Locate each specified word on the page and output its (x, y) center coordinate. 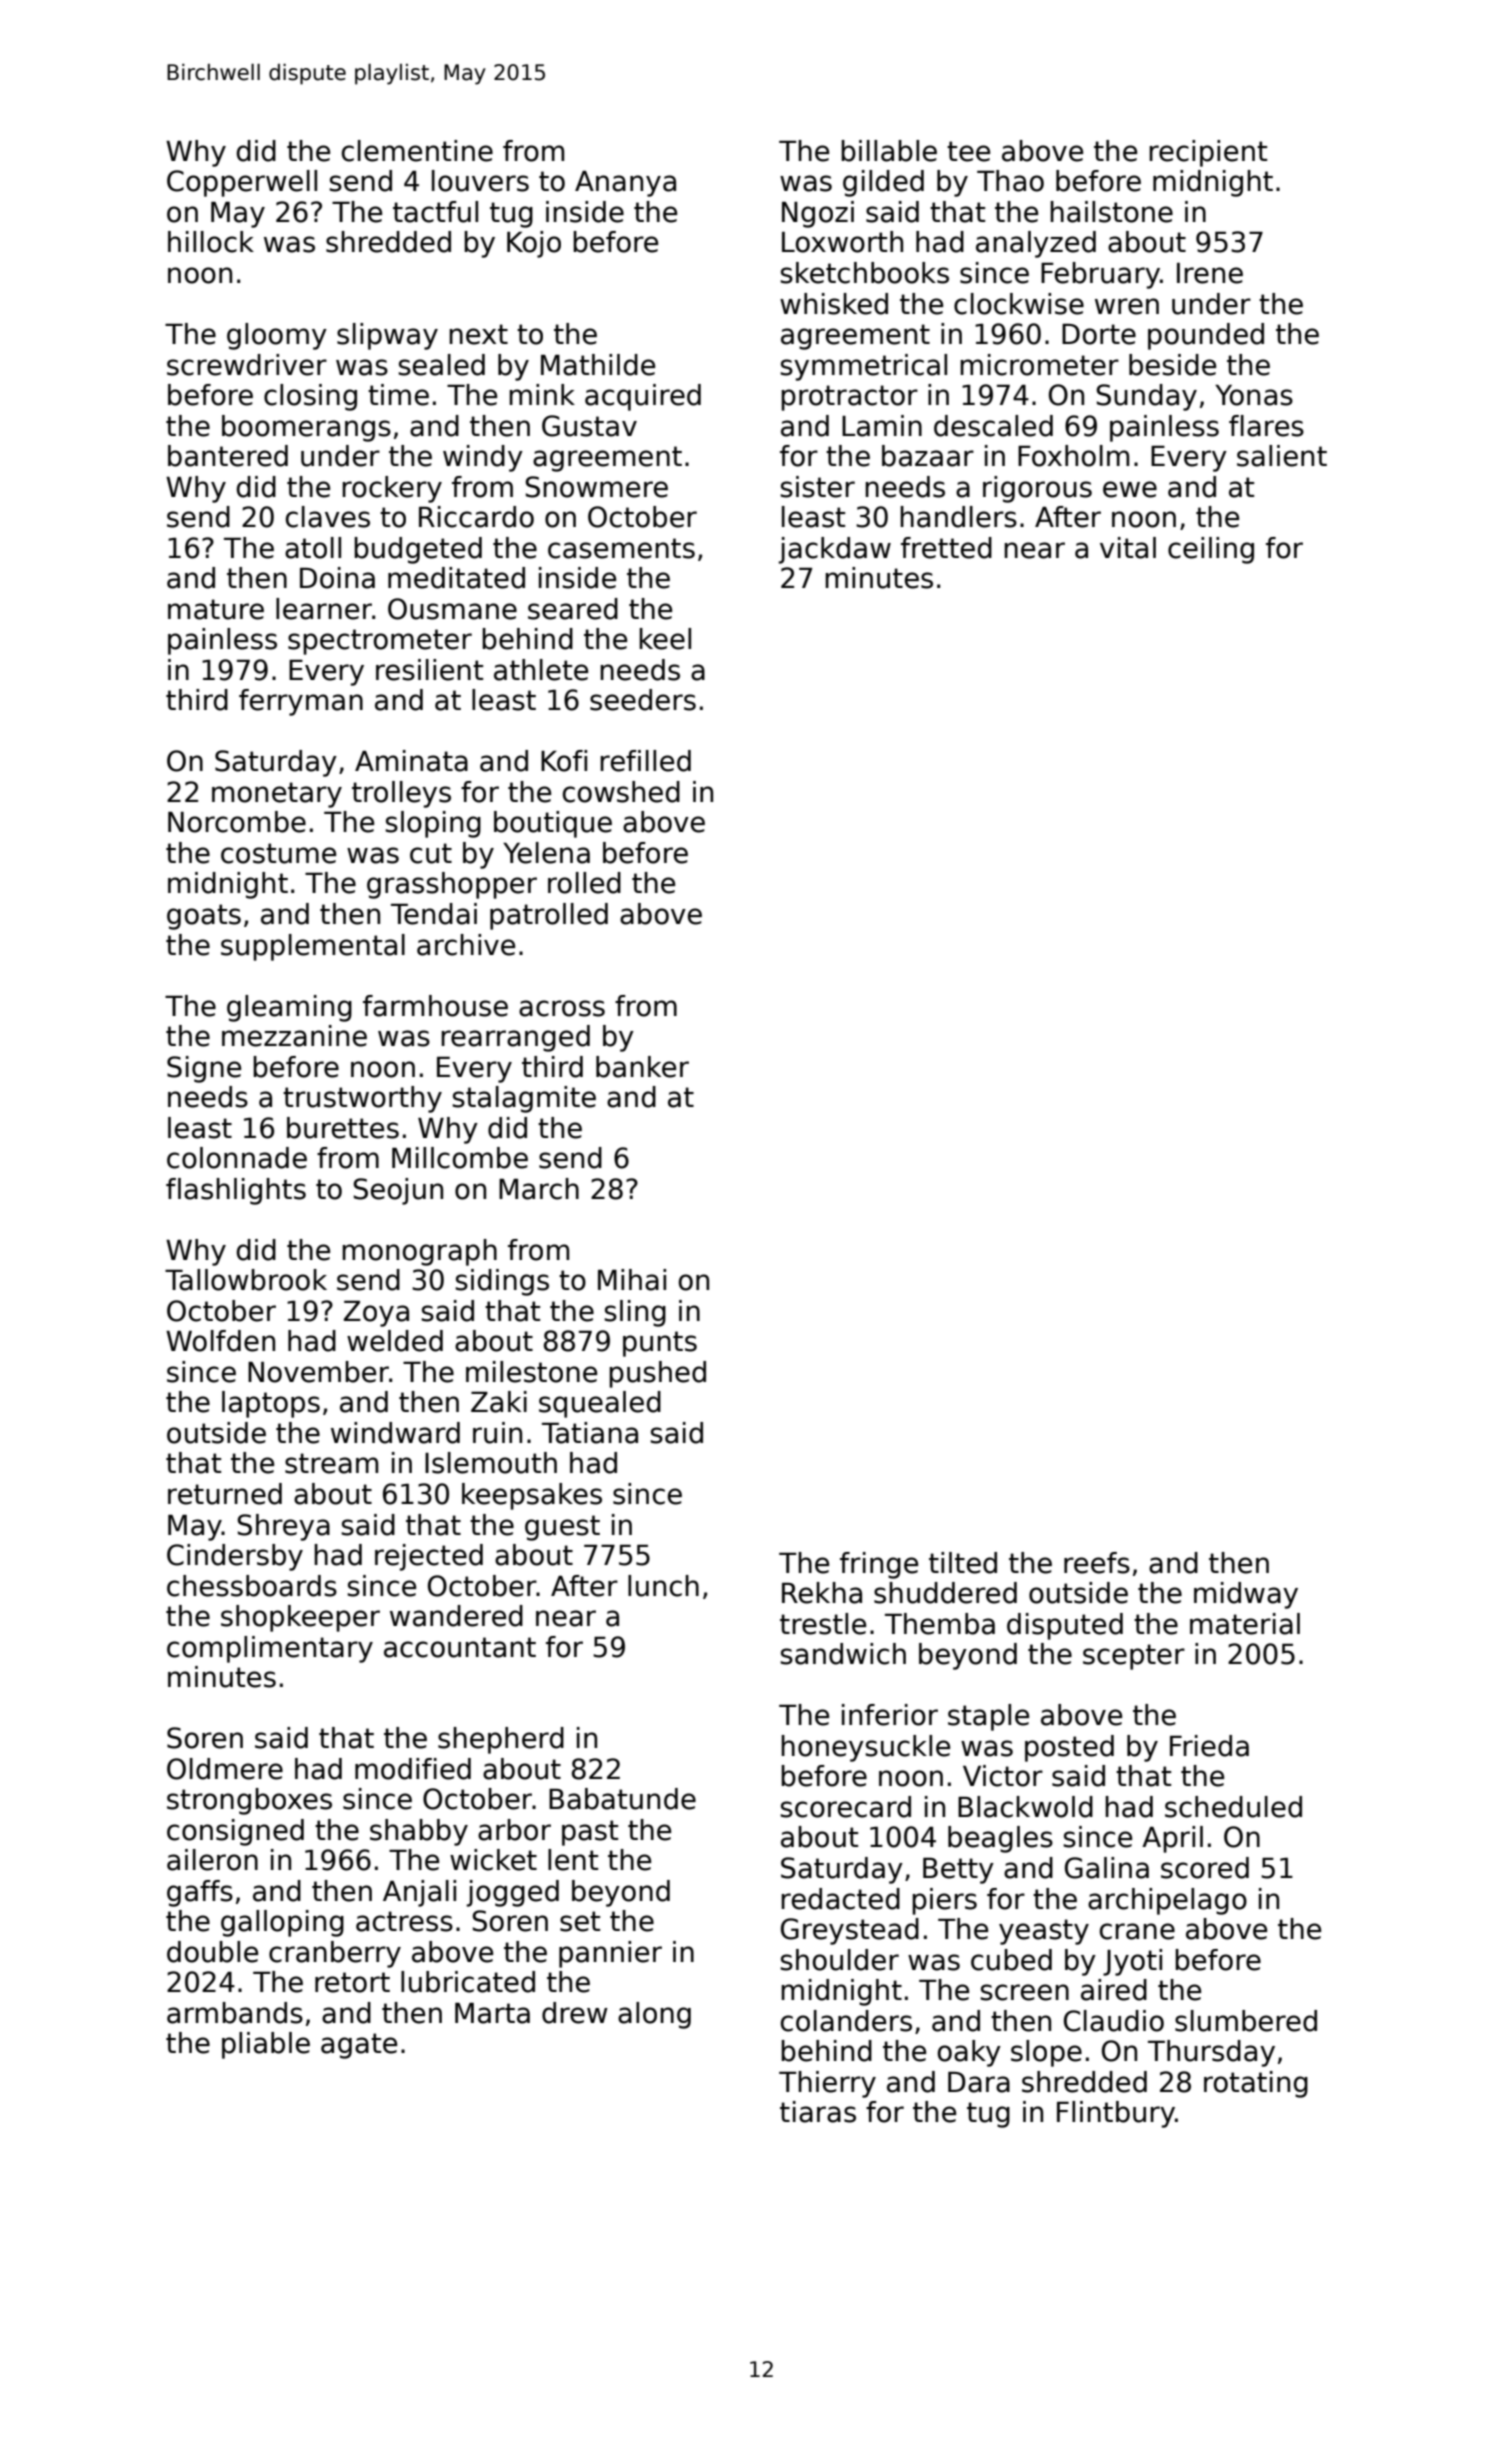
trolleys (401, 794)
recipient (1208, 153)
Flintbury (1116, 2114)
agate (359, 2046)
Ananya (625, 184)
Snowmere (596, 487)
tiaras (818, 2112)
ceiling (1211, 550)
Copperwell (242, 183)
